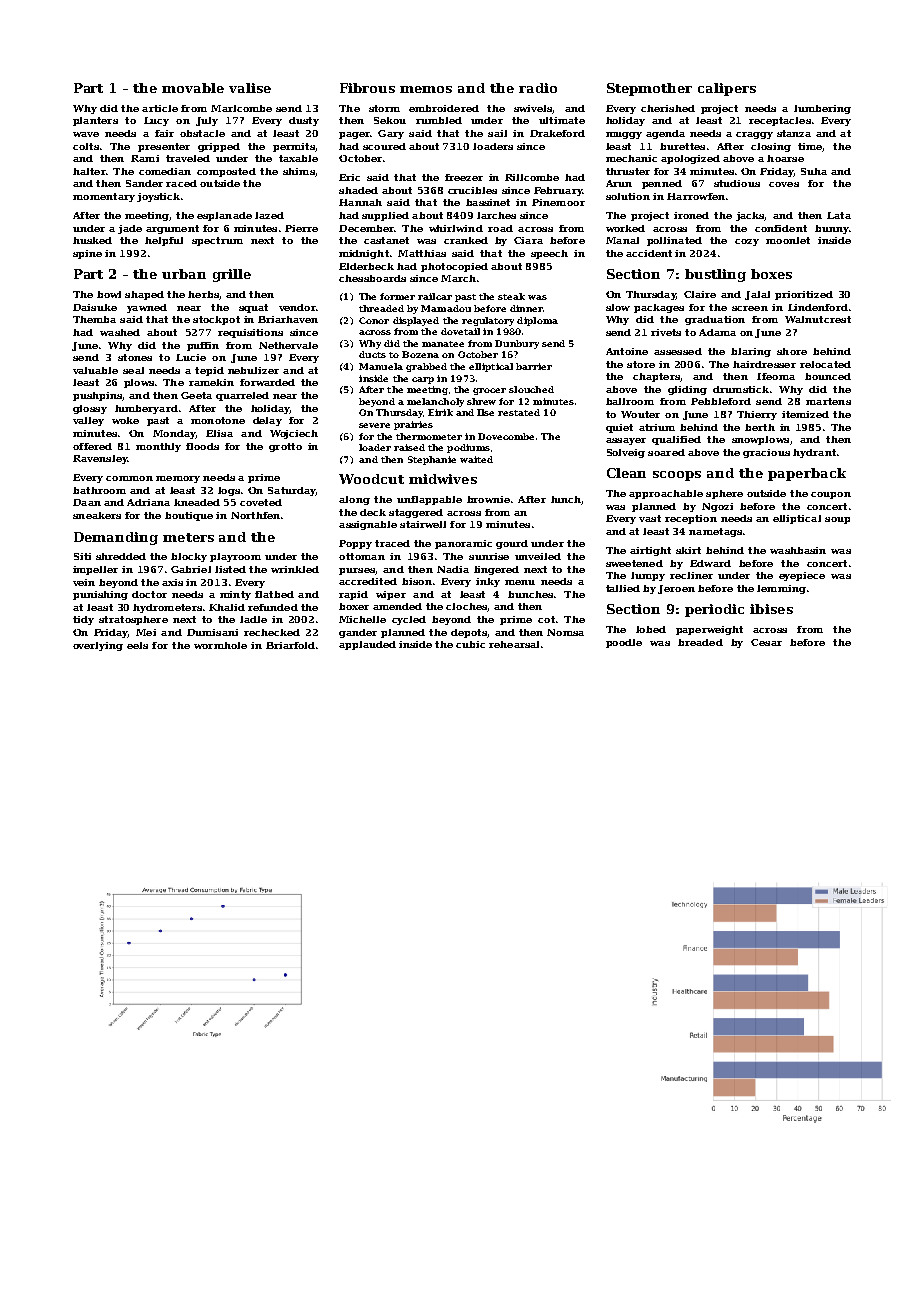 The width and height of the screenshot is (924, 1308). What do you see at coordinates (235, 557) in the screenshot?
I see `playroom` at bounding box center [235, 557].
